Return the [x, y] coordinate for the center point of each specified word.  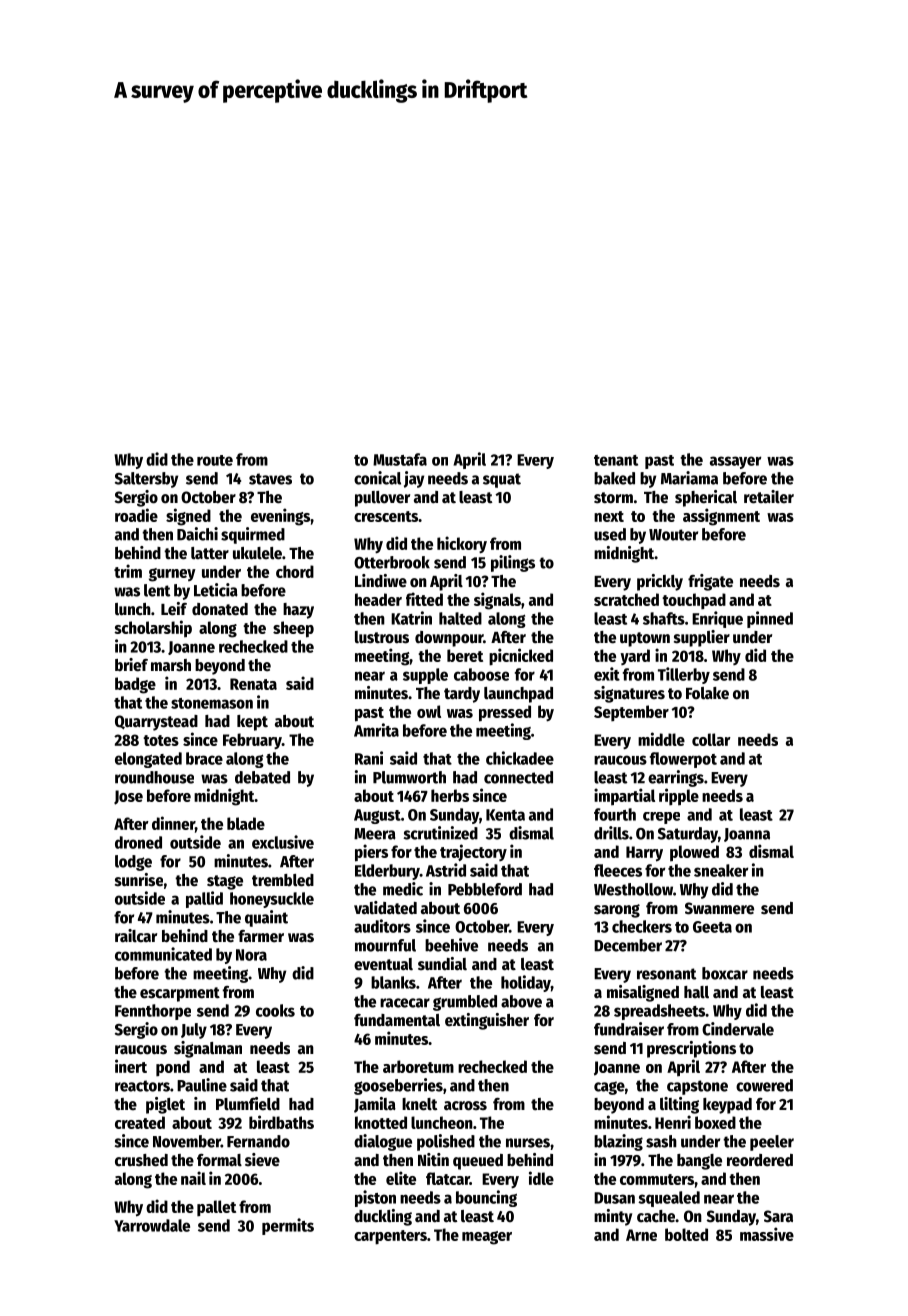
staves [270, 479]
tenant [616, 460]
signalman [208, 1049]
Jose [128, 797]
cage [609, 1088]
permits [288, 1226]
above [521, 1001]
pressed [505, 713]
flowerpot [683, 760]
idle [541, 1178]
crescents [386, 516]
